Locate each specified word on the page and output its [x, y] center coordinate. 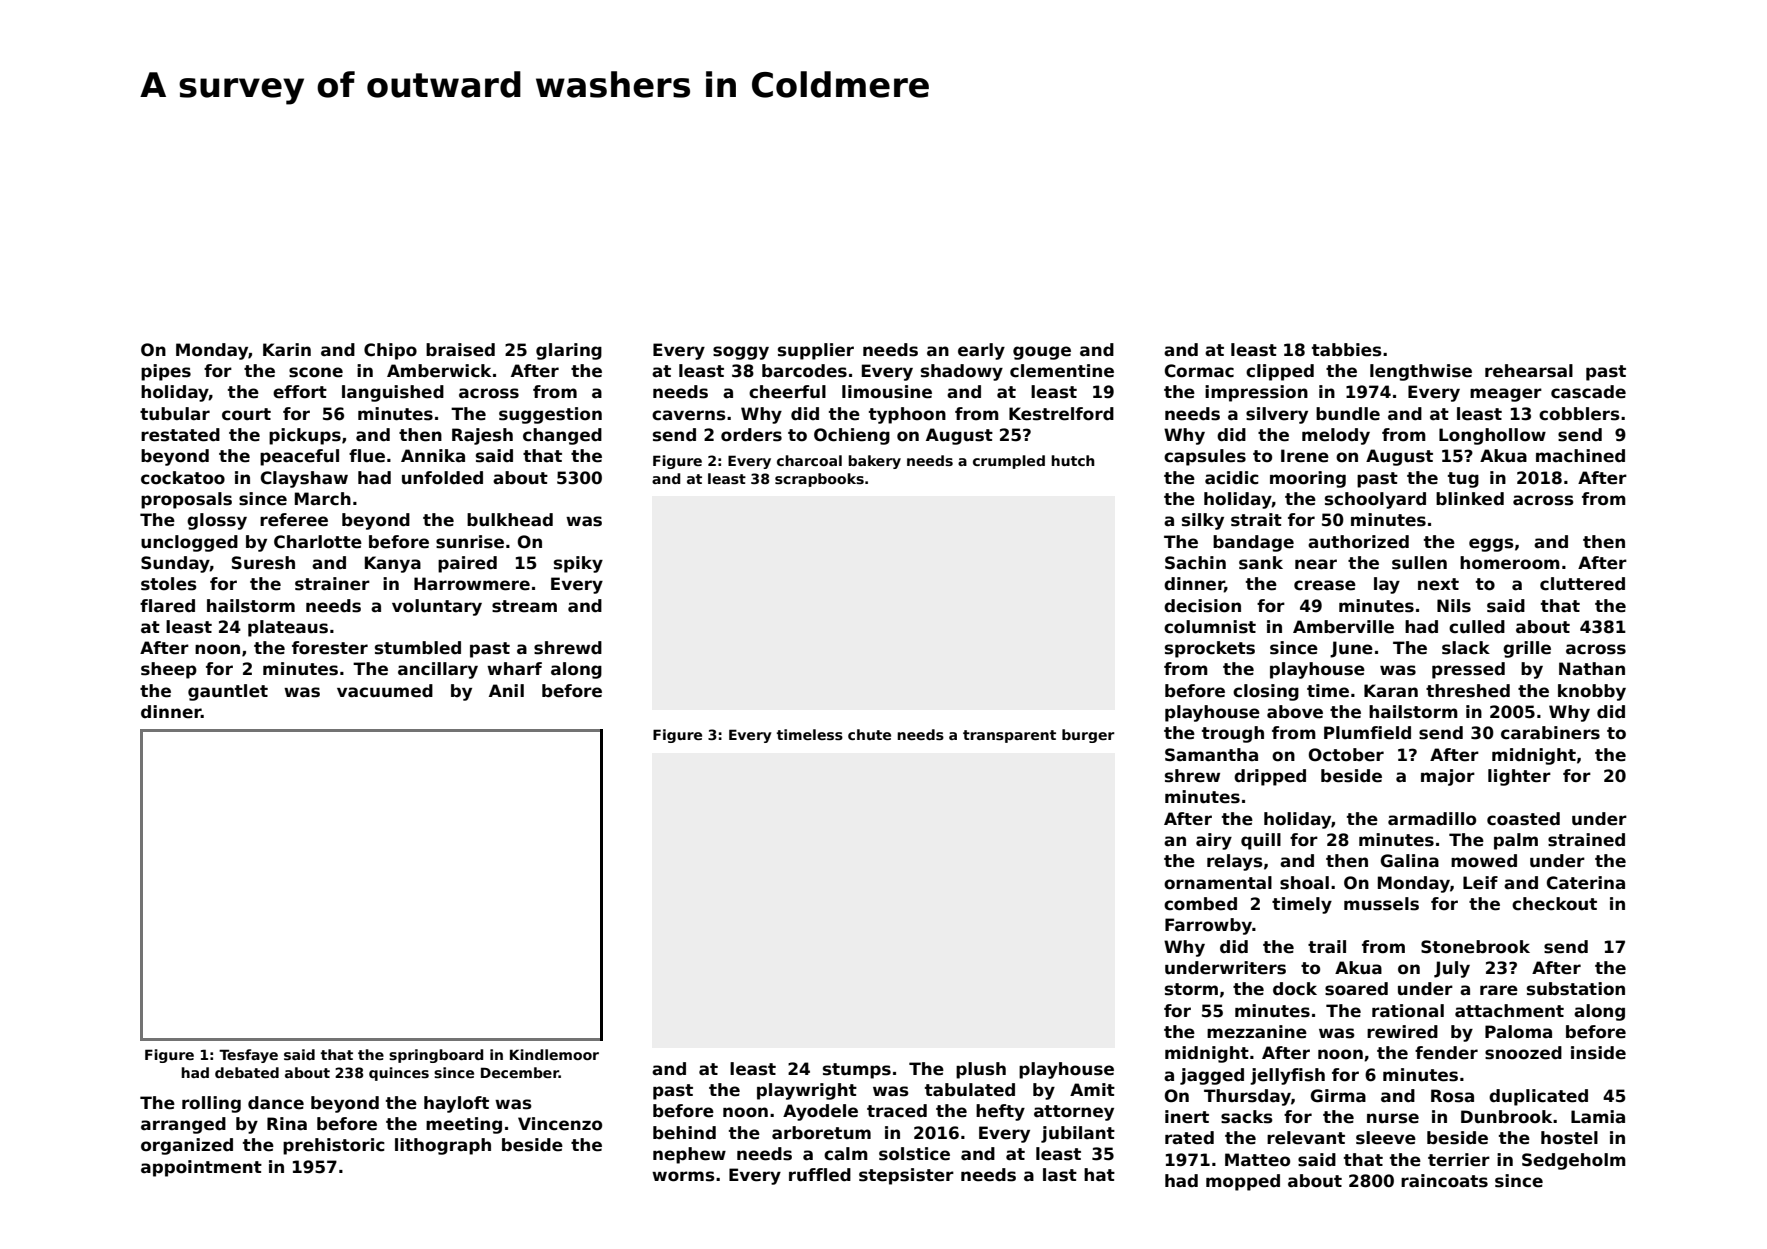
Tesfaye [248, 1056]
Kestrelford [1061, 414]
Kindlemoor [554, 1054]
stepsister [906, 1176]
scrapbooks [819, 480]
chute [869, 734]
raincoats [1444, 1181]
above [1295, 712]
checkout [1554, 904]
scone [316, 372]
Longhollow [1492, 436]
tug [1463, 480]
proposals [186, 500]
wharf [514, 669]
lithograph [443, 1146]
